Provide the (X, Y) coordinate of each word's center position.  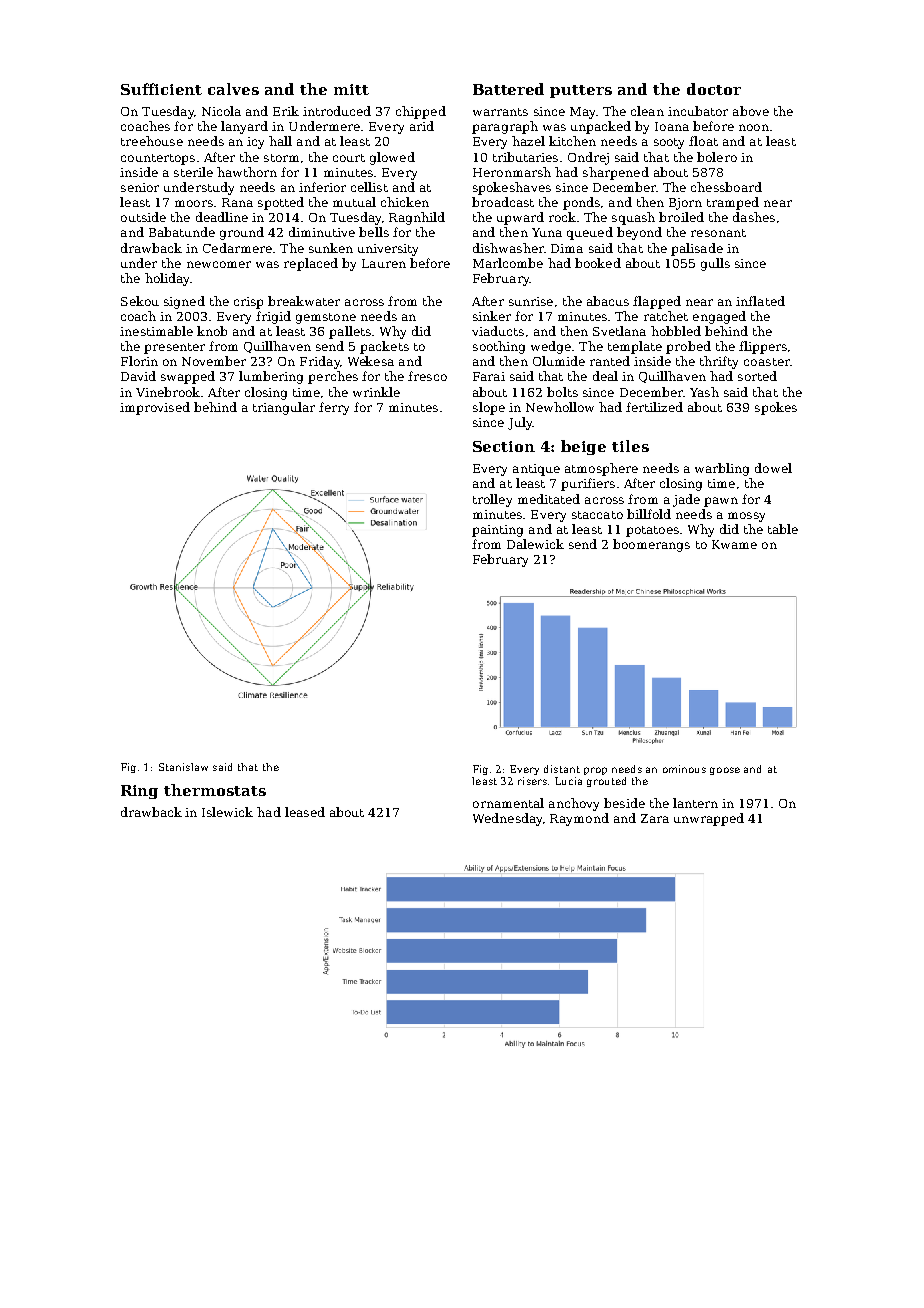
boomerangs (651, 545)
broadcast (503, 202)
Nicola (221, 111)
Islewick (227, 812)
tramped (733, 203)
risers (532, 781)
